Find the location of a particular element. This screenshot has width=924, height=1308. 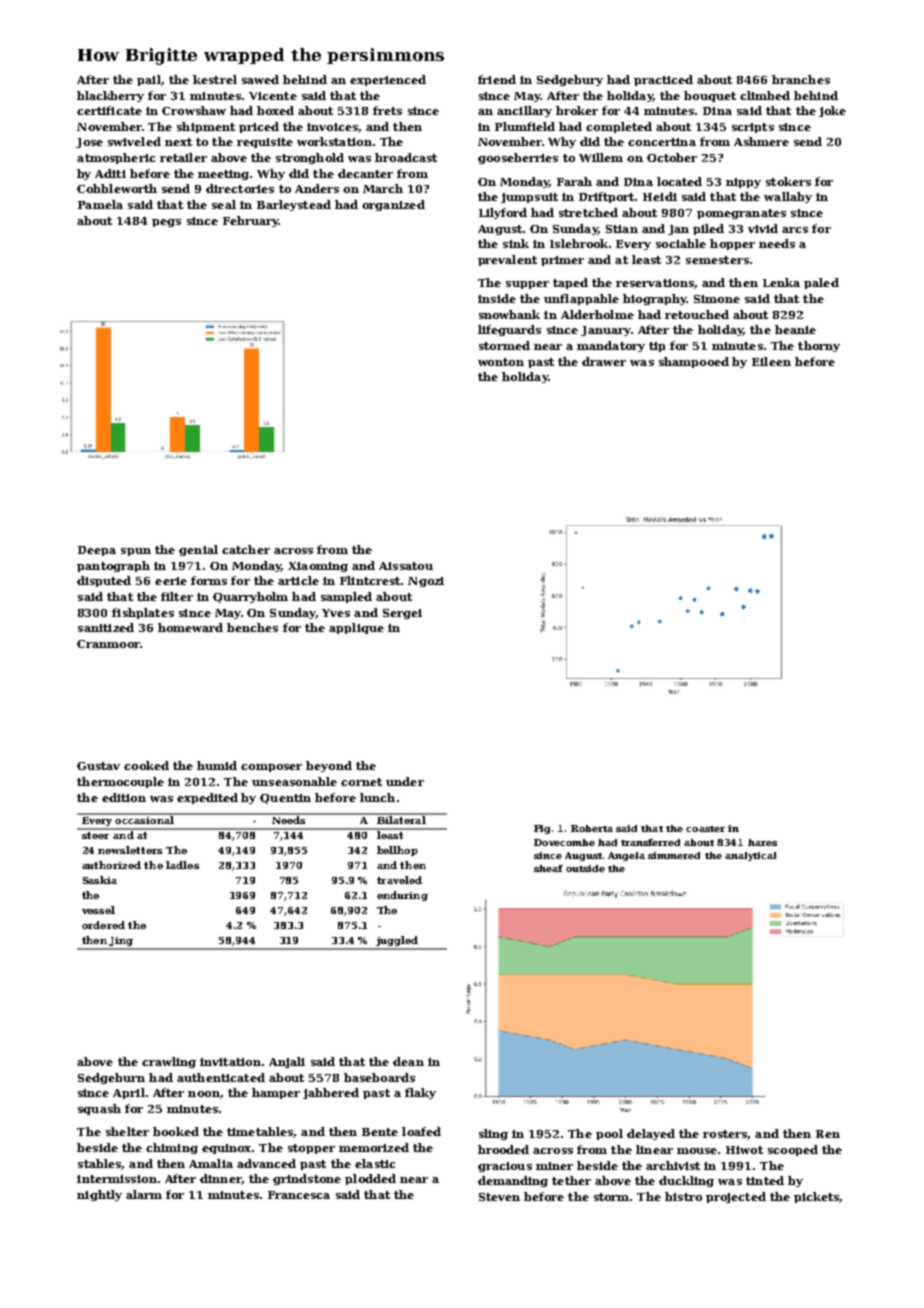

meeting is located at coordinates (224, 175).
